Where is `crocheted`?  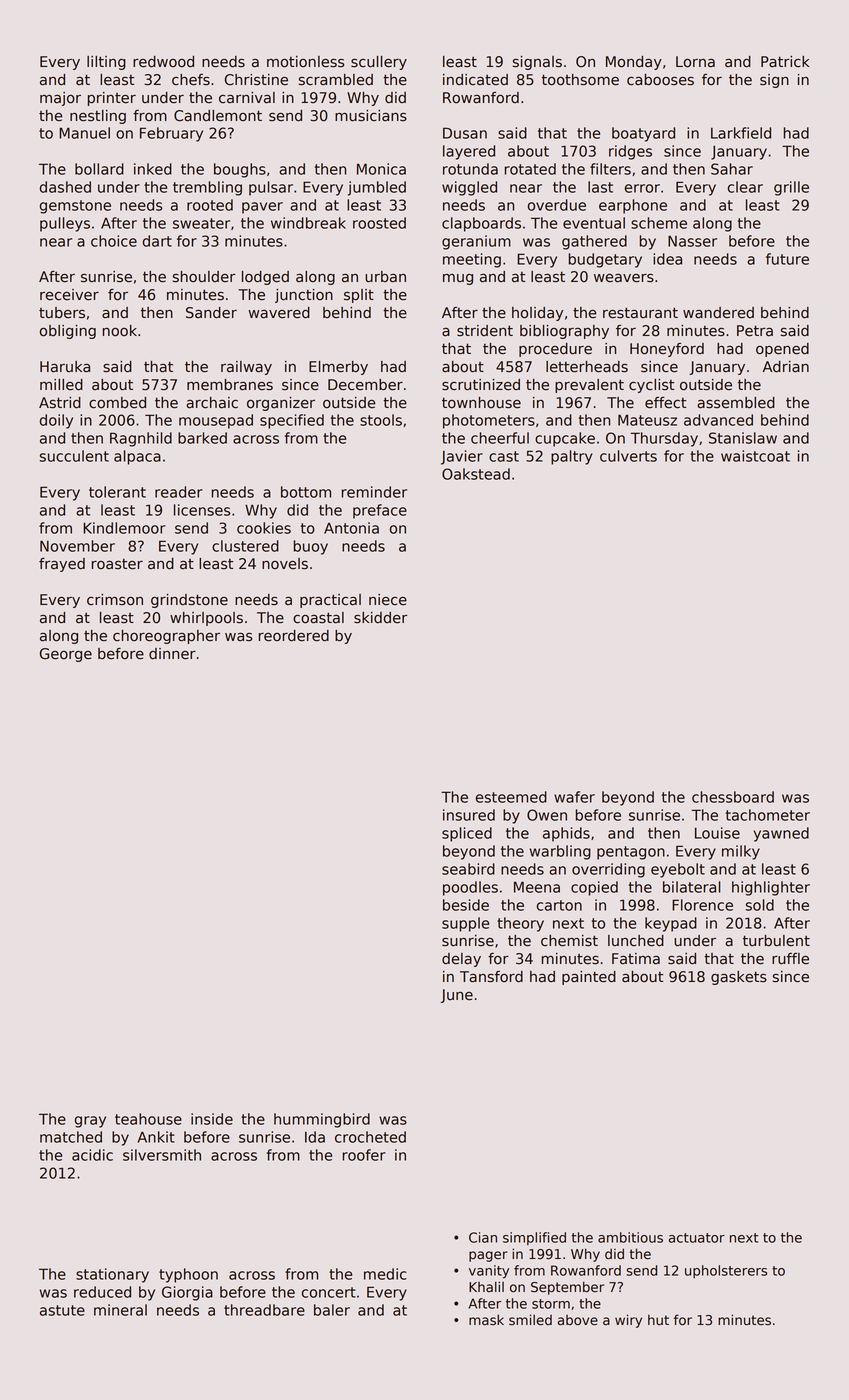
crocheted is located at coordinates (370, 1137).
